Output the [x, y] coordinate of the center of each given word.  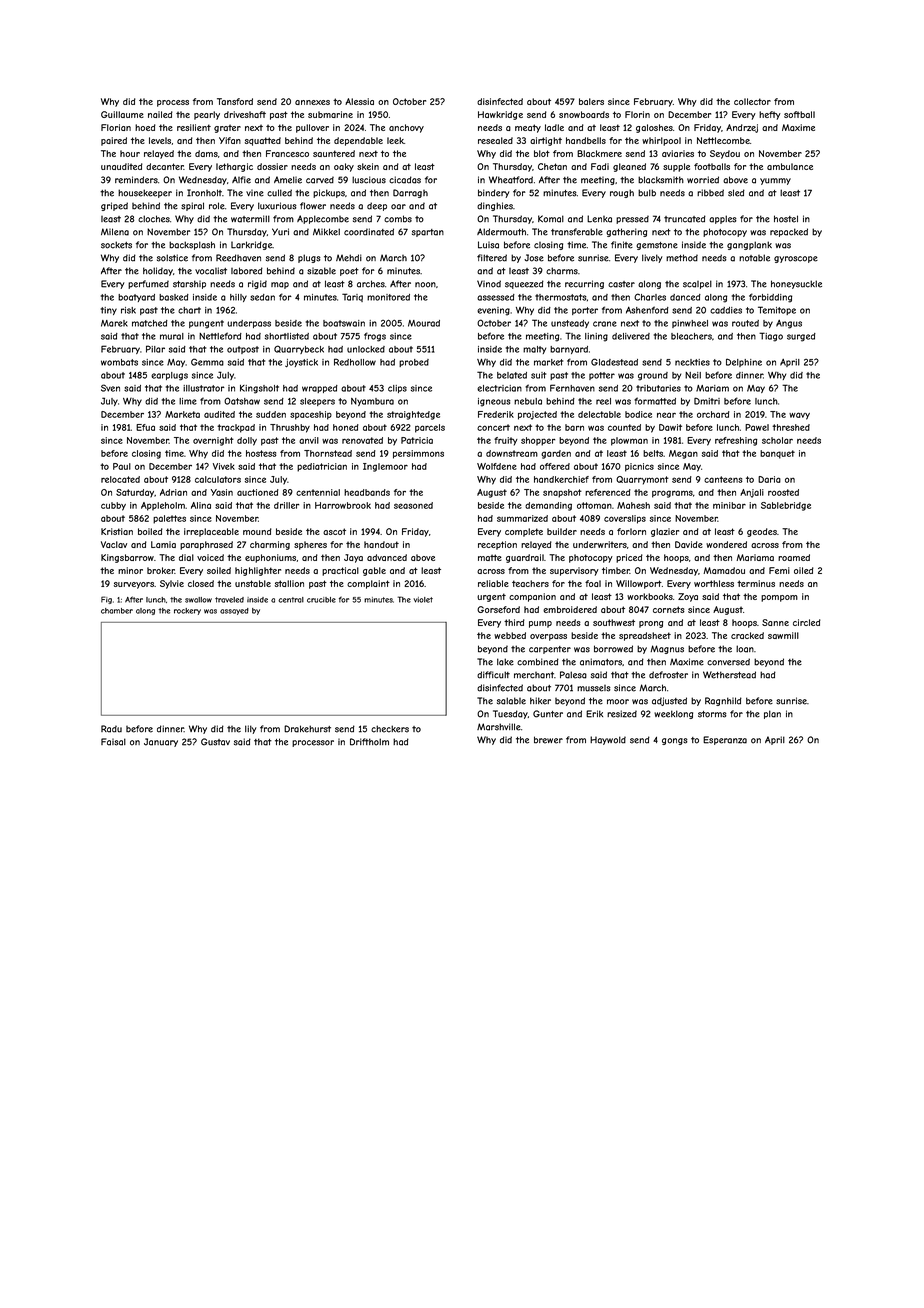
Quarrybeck [299, 349]
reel [603, 401]
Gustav [215, 742]
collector [752, 101]
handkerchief [561, 479]
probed [414, 363]
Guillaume [122, 114]
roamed [794, 557]
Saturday [135, 493]
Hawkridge [500, 115]
